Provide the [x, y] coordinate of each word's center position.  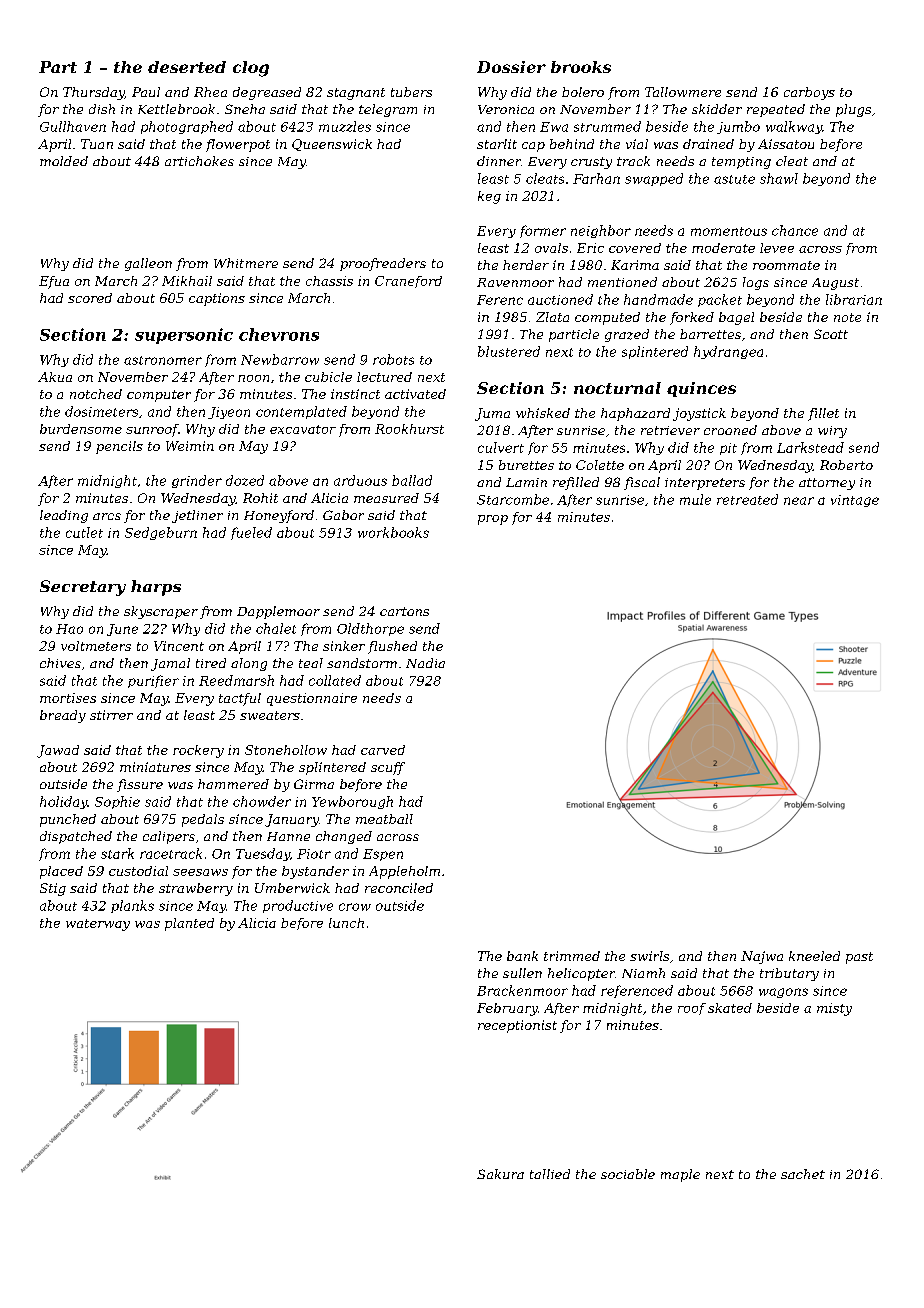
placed [61, 872]
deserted [187, 67]
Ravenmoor [515, 282]
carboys [809, 93]
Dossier [511, 67]
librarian [854, 299]
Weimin [190, 446]
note [847, 317]
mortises [68, 698]
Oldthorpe [370, 629]
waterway [98, 925]
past [859, 958]
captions [217, 299]
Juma [492, 414]
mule [695, 499]
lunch [346, 923]
